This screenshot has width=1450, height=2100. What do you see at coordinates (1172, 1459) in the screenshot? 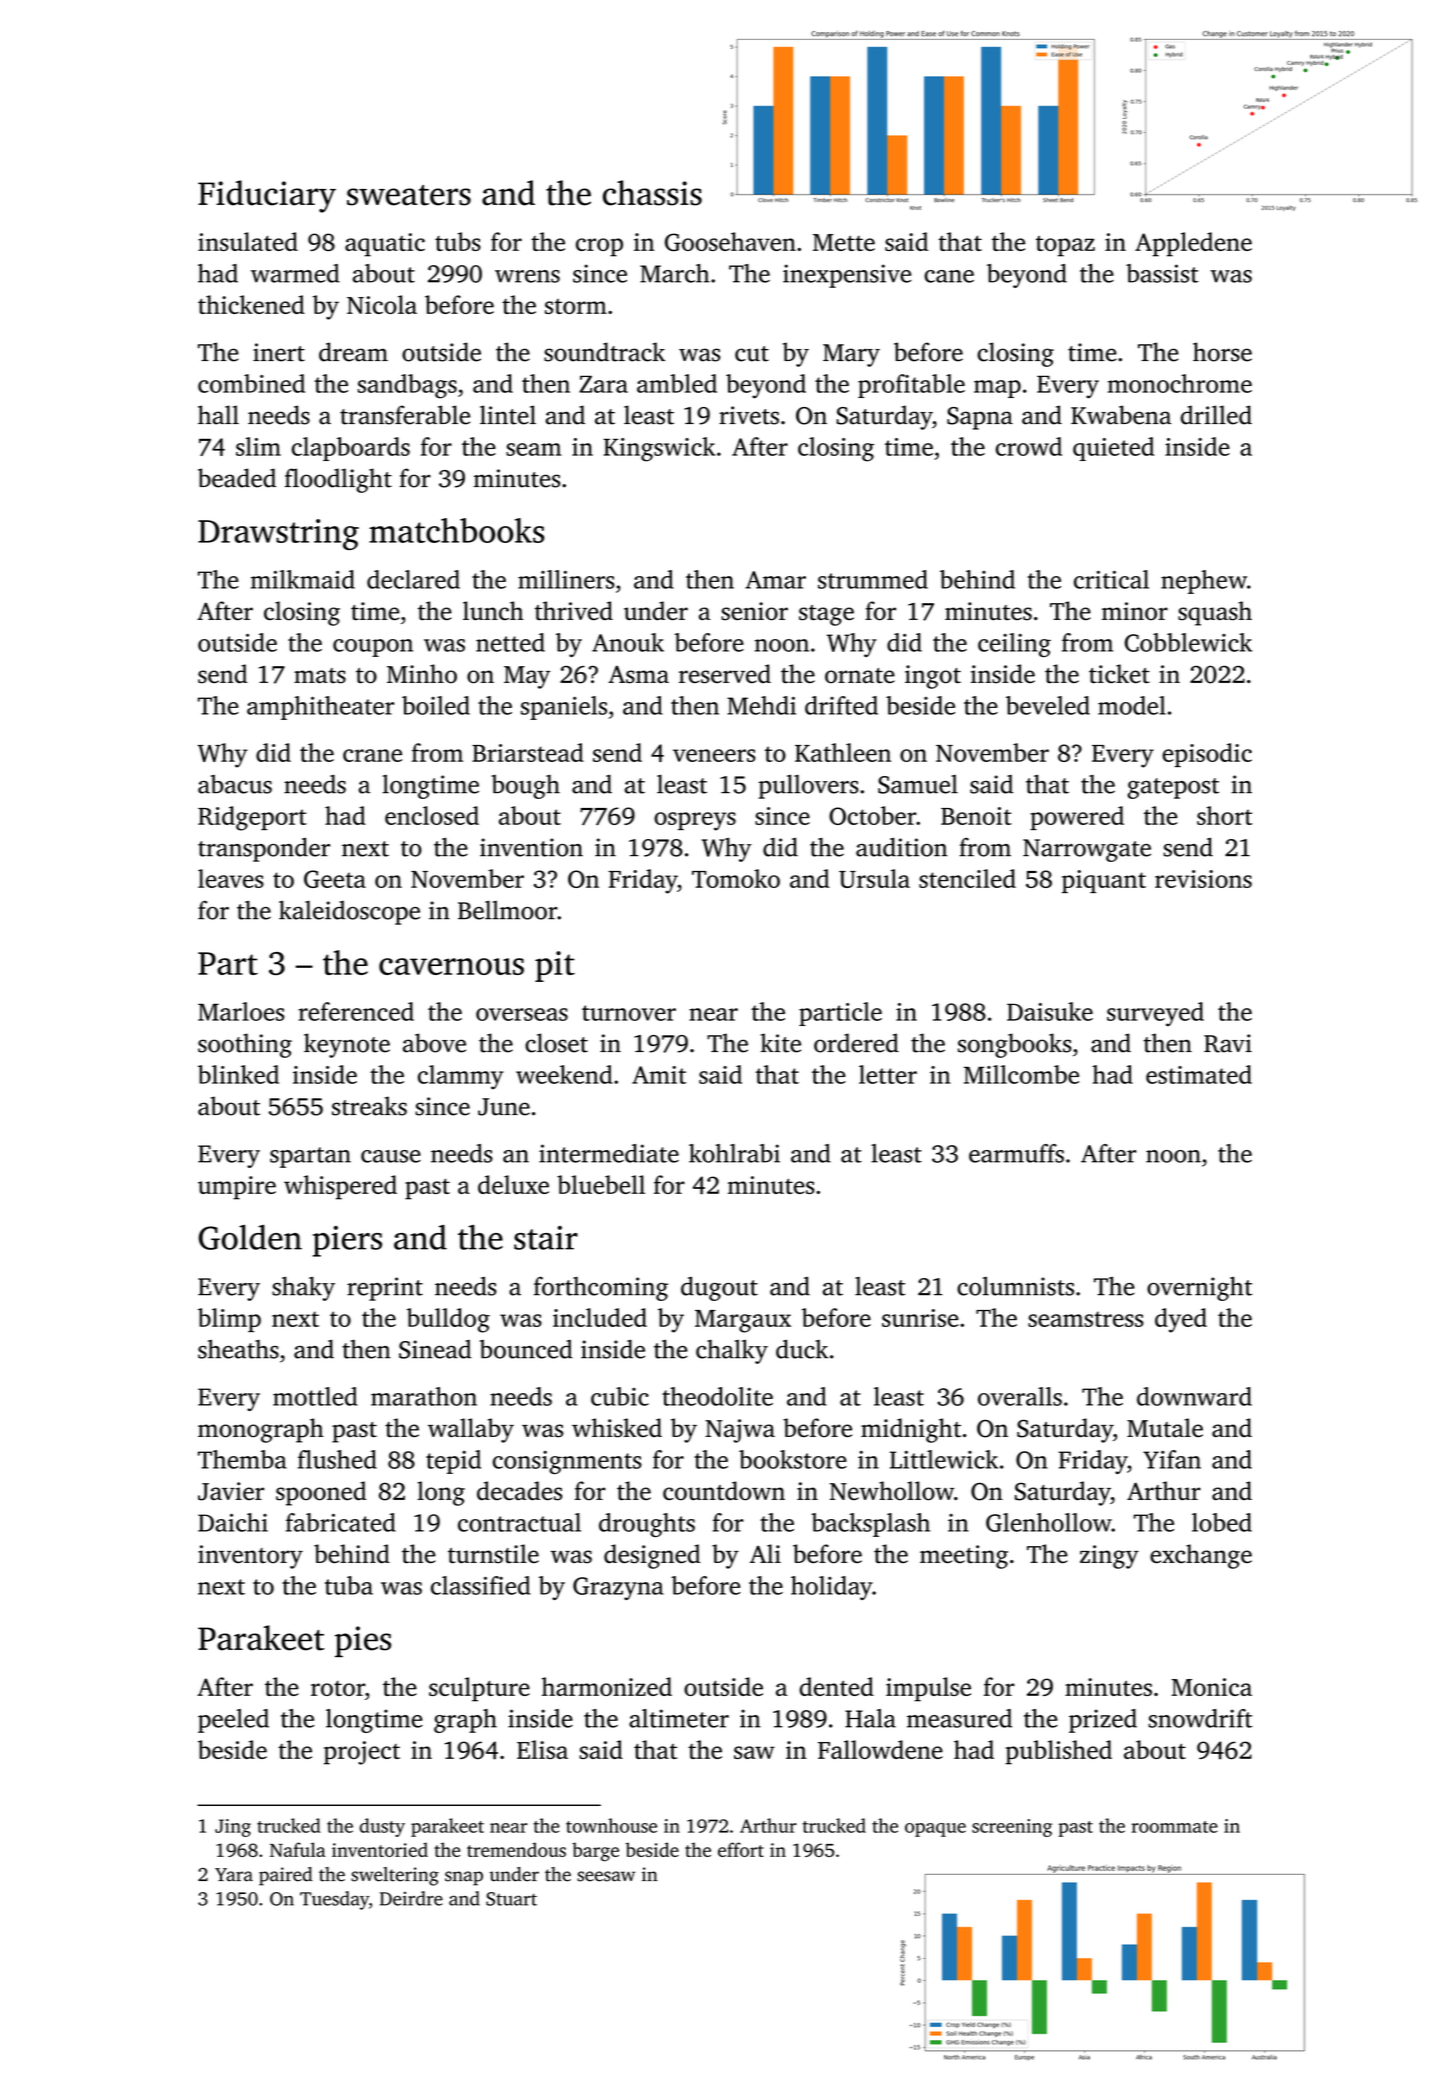
I see `Yifan` at bounding box center [1172, 1459].
